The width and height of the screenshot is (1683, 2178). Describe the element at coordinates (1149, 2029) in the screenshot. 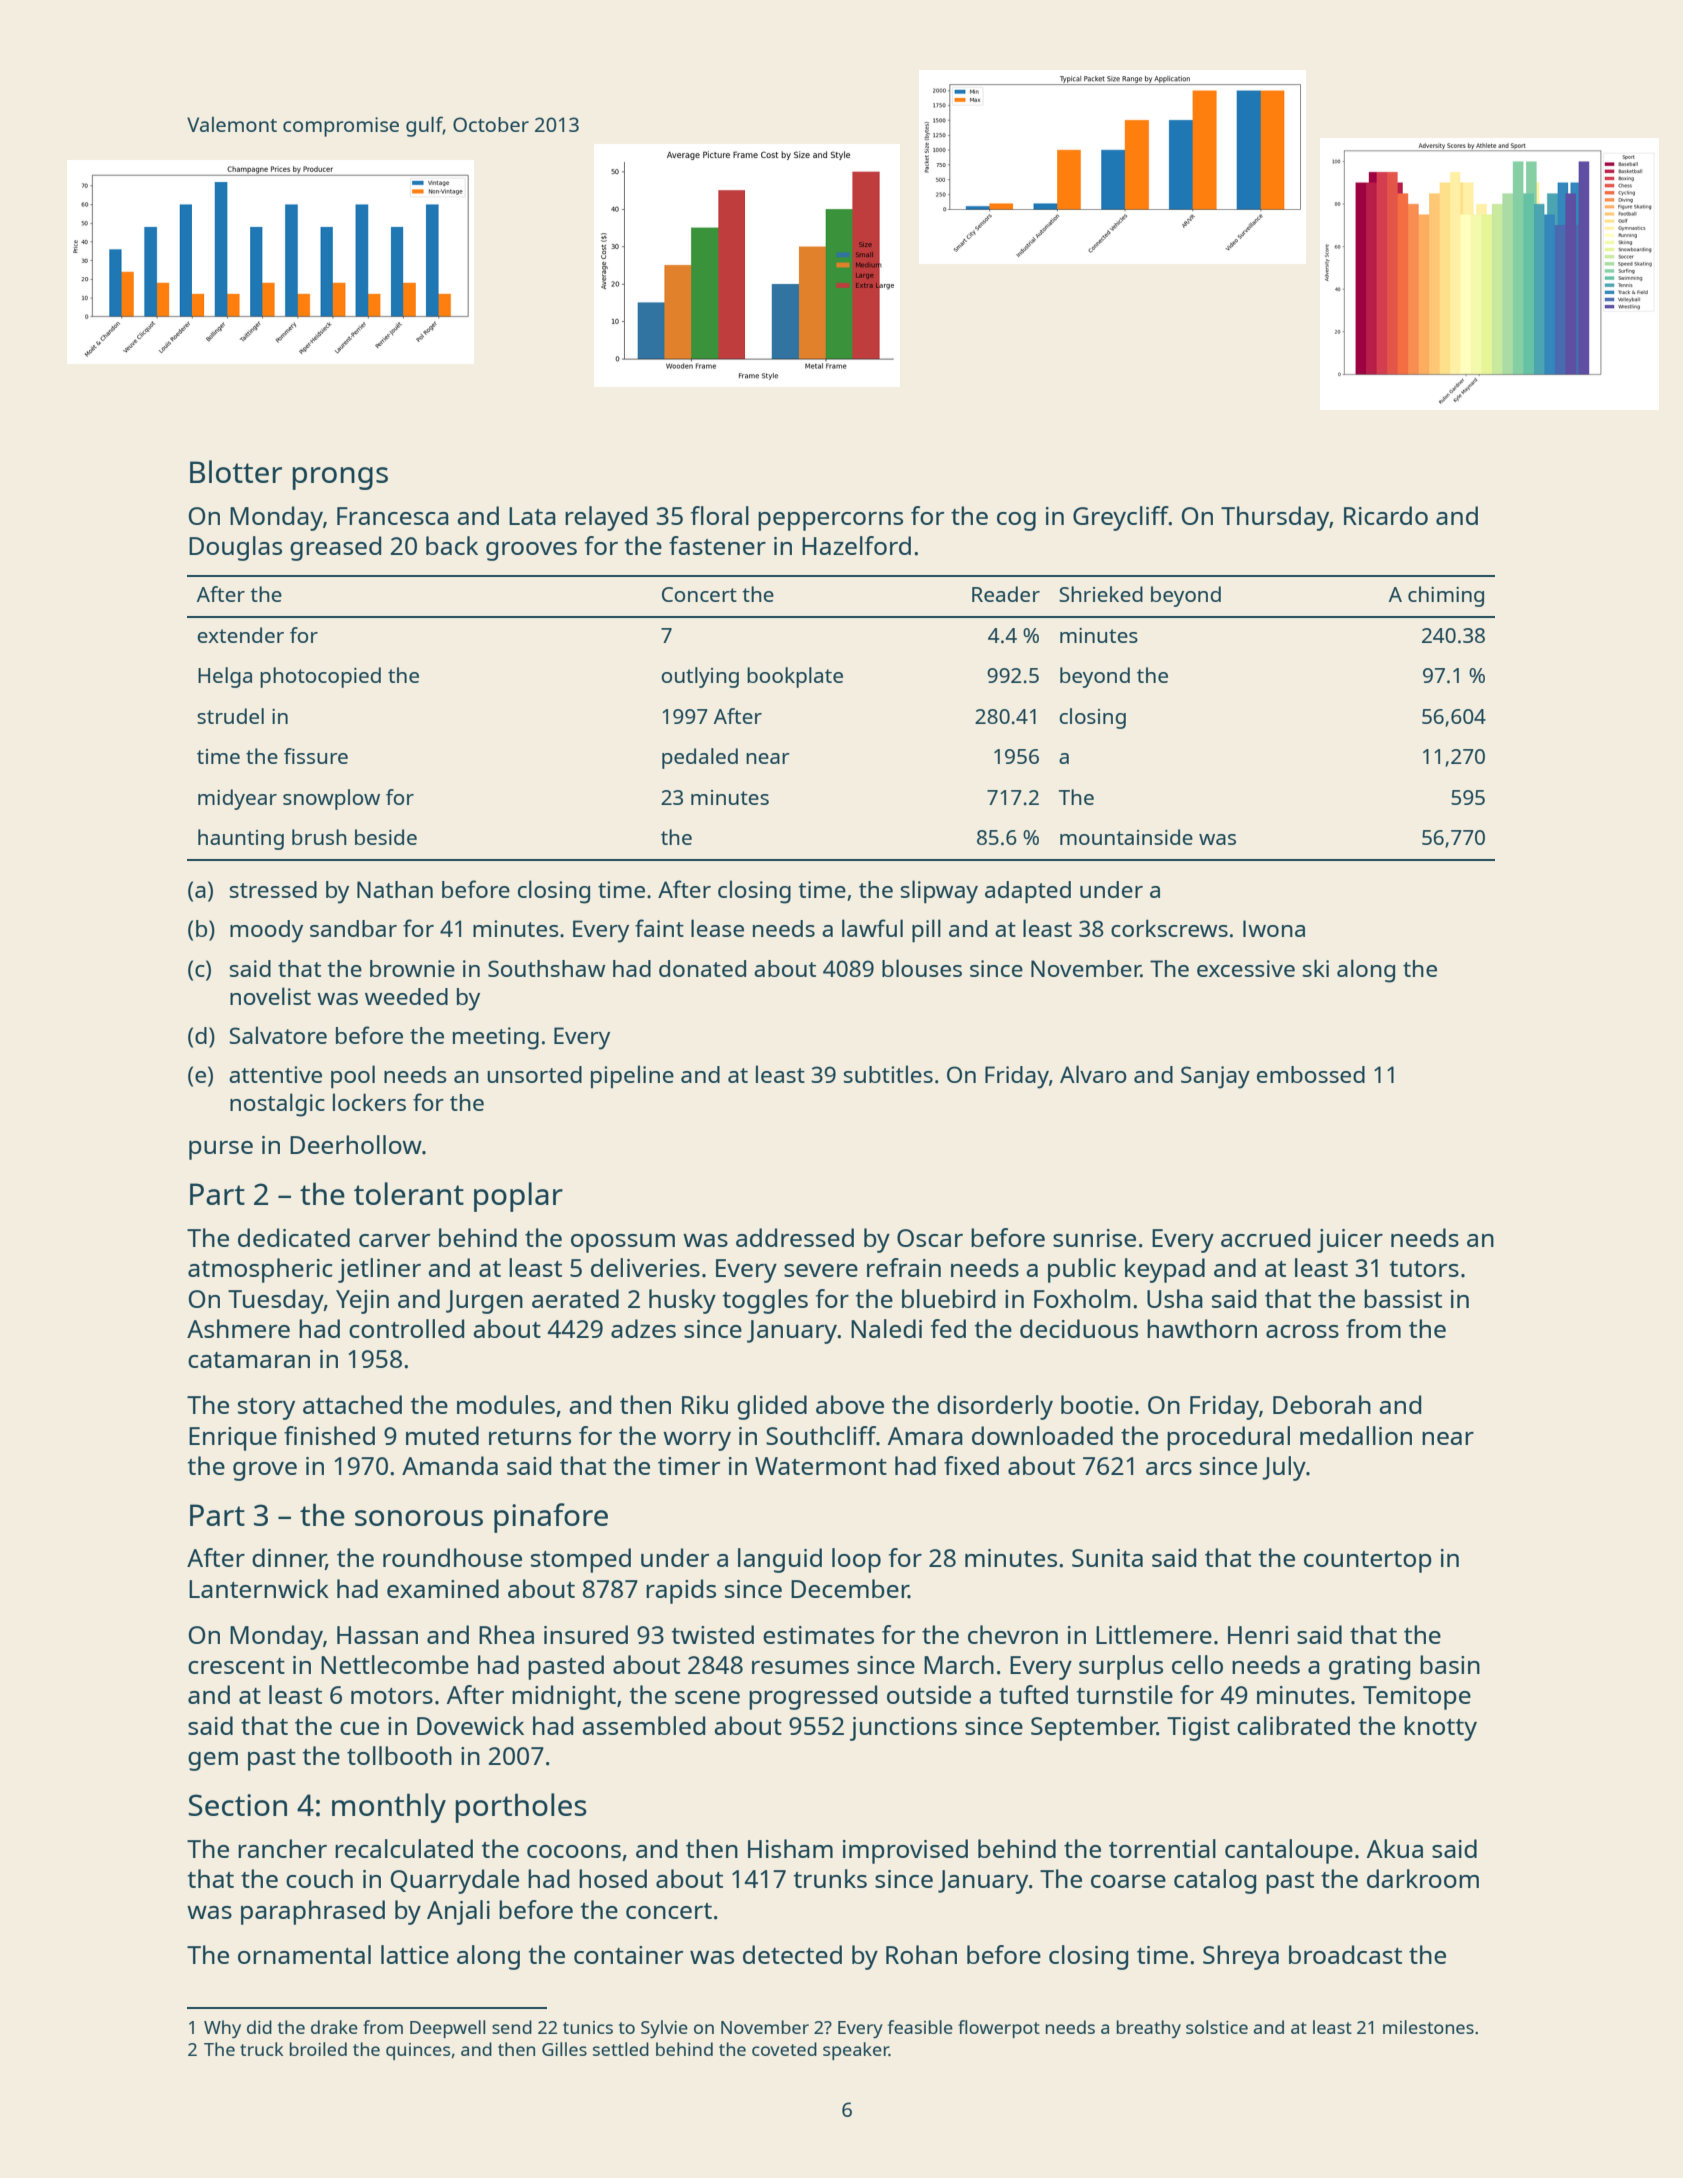

I see `breathy` at that location.
